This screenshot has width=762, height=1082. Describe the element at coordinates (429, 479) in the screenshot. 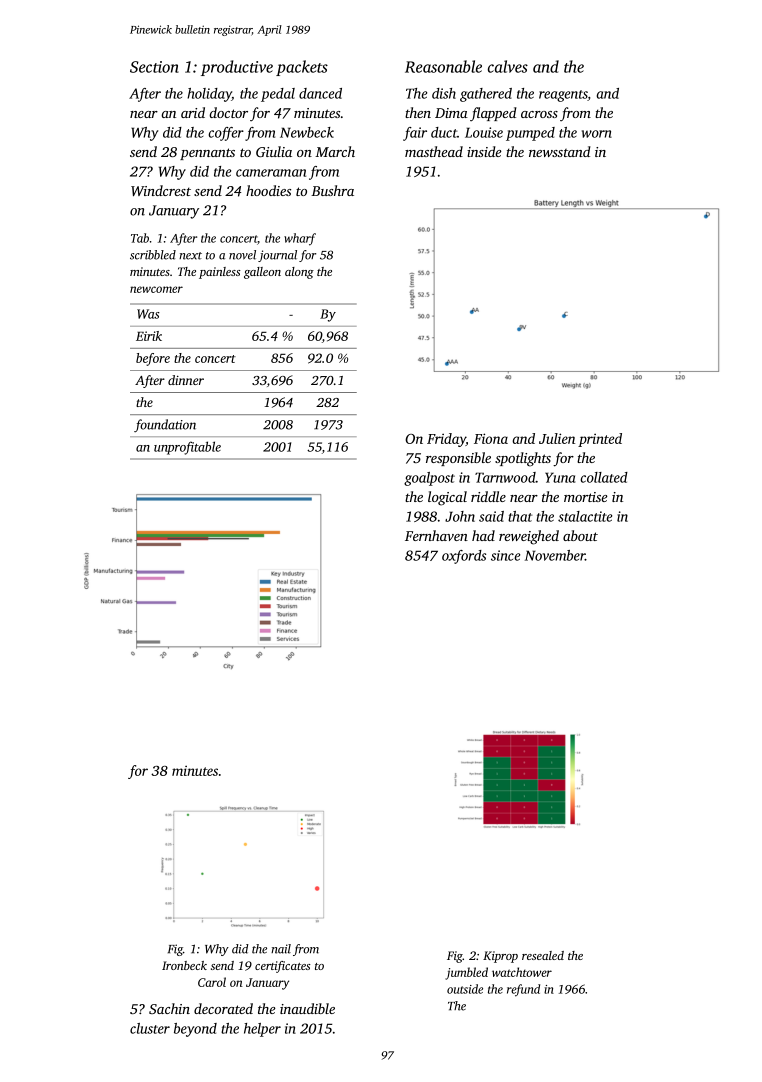

I see `goalpost` at that location.
